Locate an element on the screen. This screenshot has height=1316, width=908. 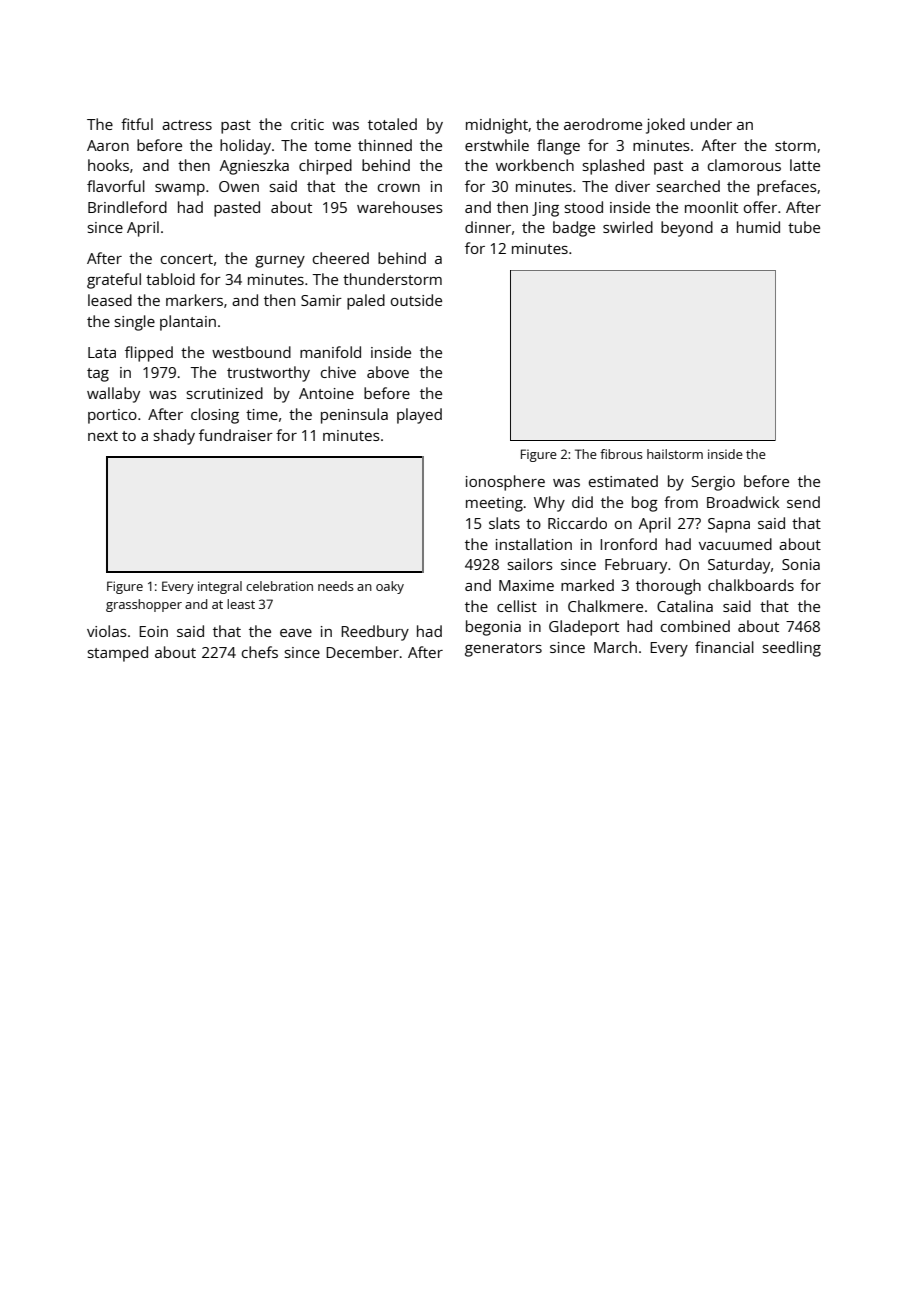
joked is located at coordinates (665, 126).
